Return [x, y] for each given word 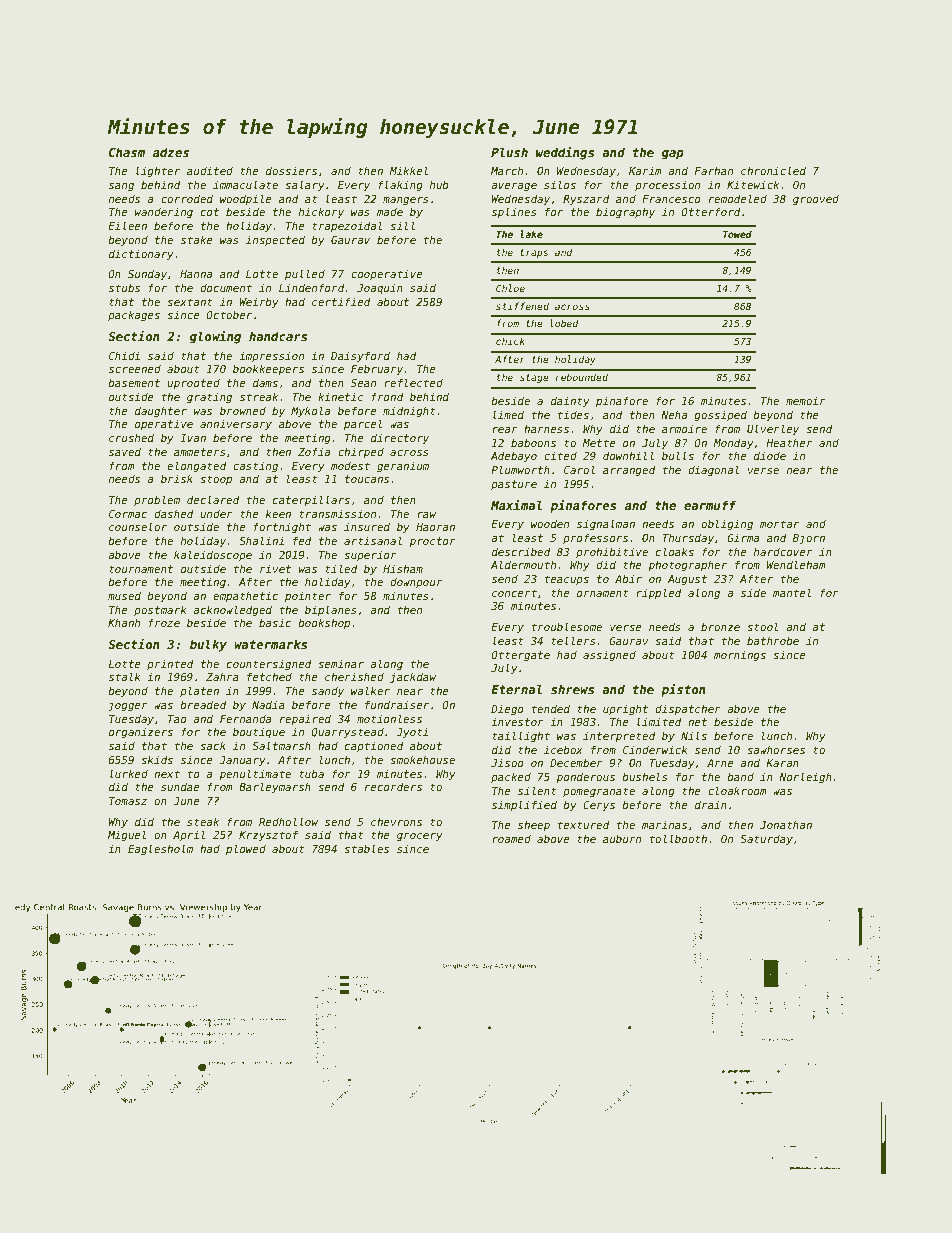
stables [366, 848]
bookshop [324, 623]
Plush [509, 152]
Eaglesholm [160, 849]
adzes [171, 152]
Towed [737, 234]
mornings [740, 655]
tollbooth [678, 838]
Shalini [261, 540]
